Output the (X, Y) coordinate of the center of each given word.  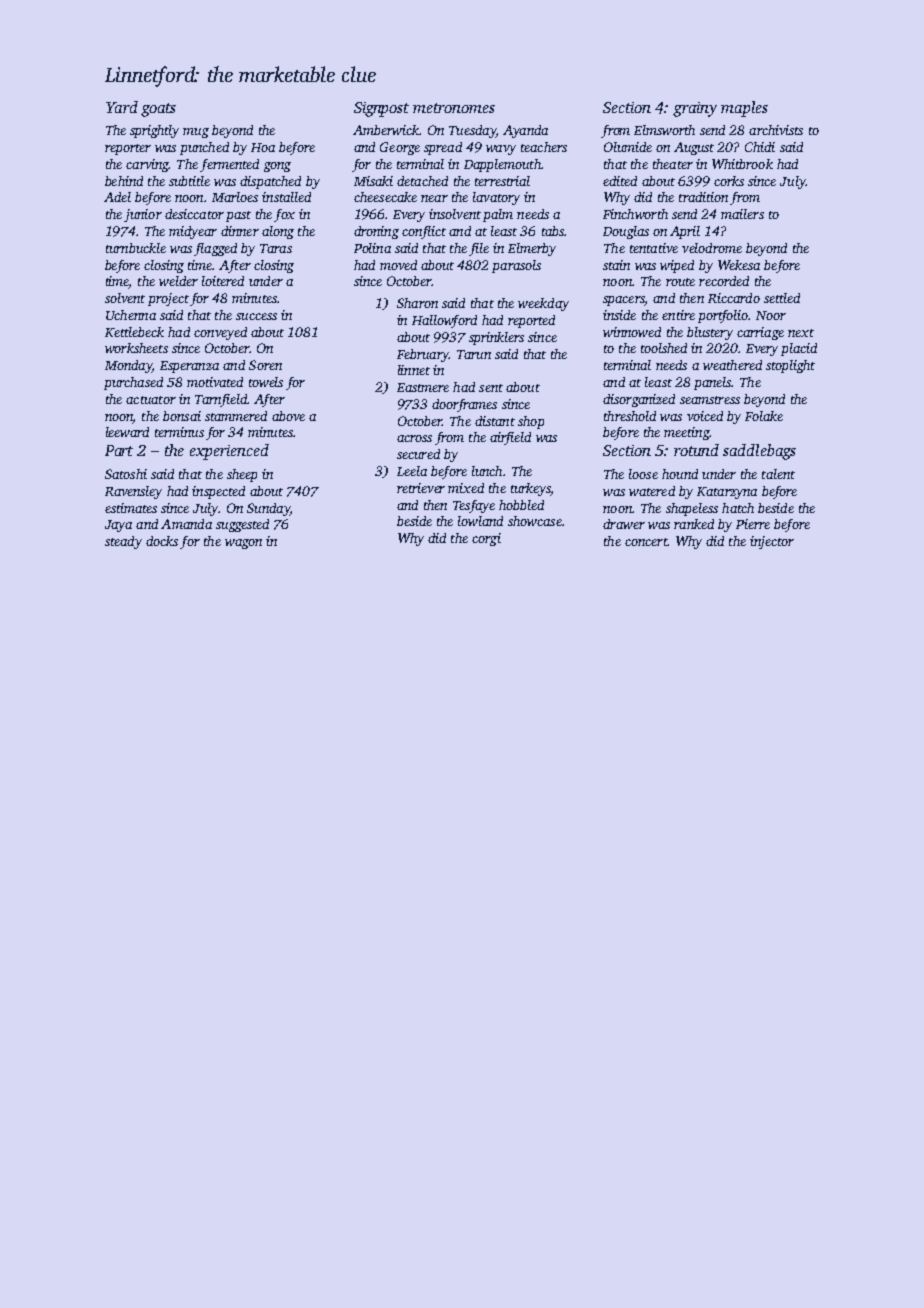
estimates (131, 508)
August (694, 148)
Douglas (626, 232)
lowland (480, 521)
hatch (738, 508)
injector (772, 542)
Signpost (381, 109)
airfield (510, 438)
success (256, 316)
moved (398, 265)
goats (158, 110)
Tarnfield (221, 400)
